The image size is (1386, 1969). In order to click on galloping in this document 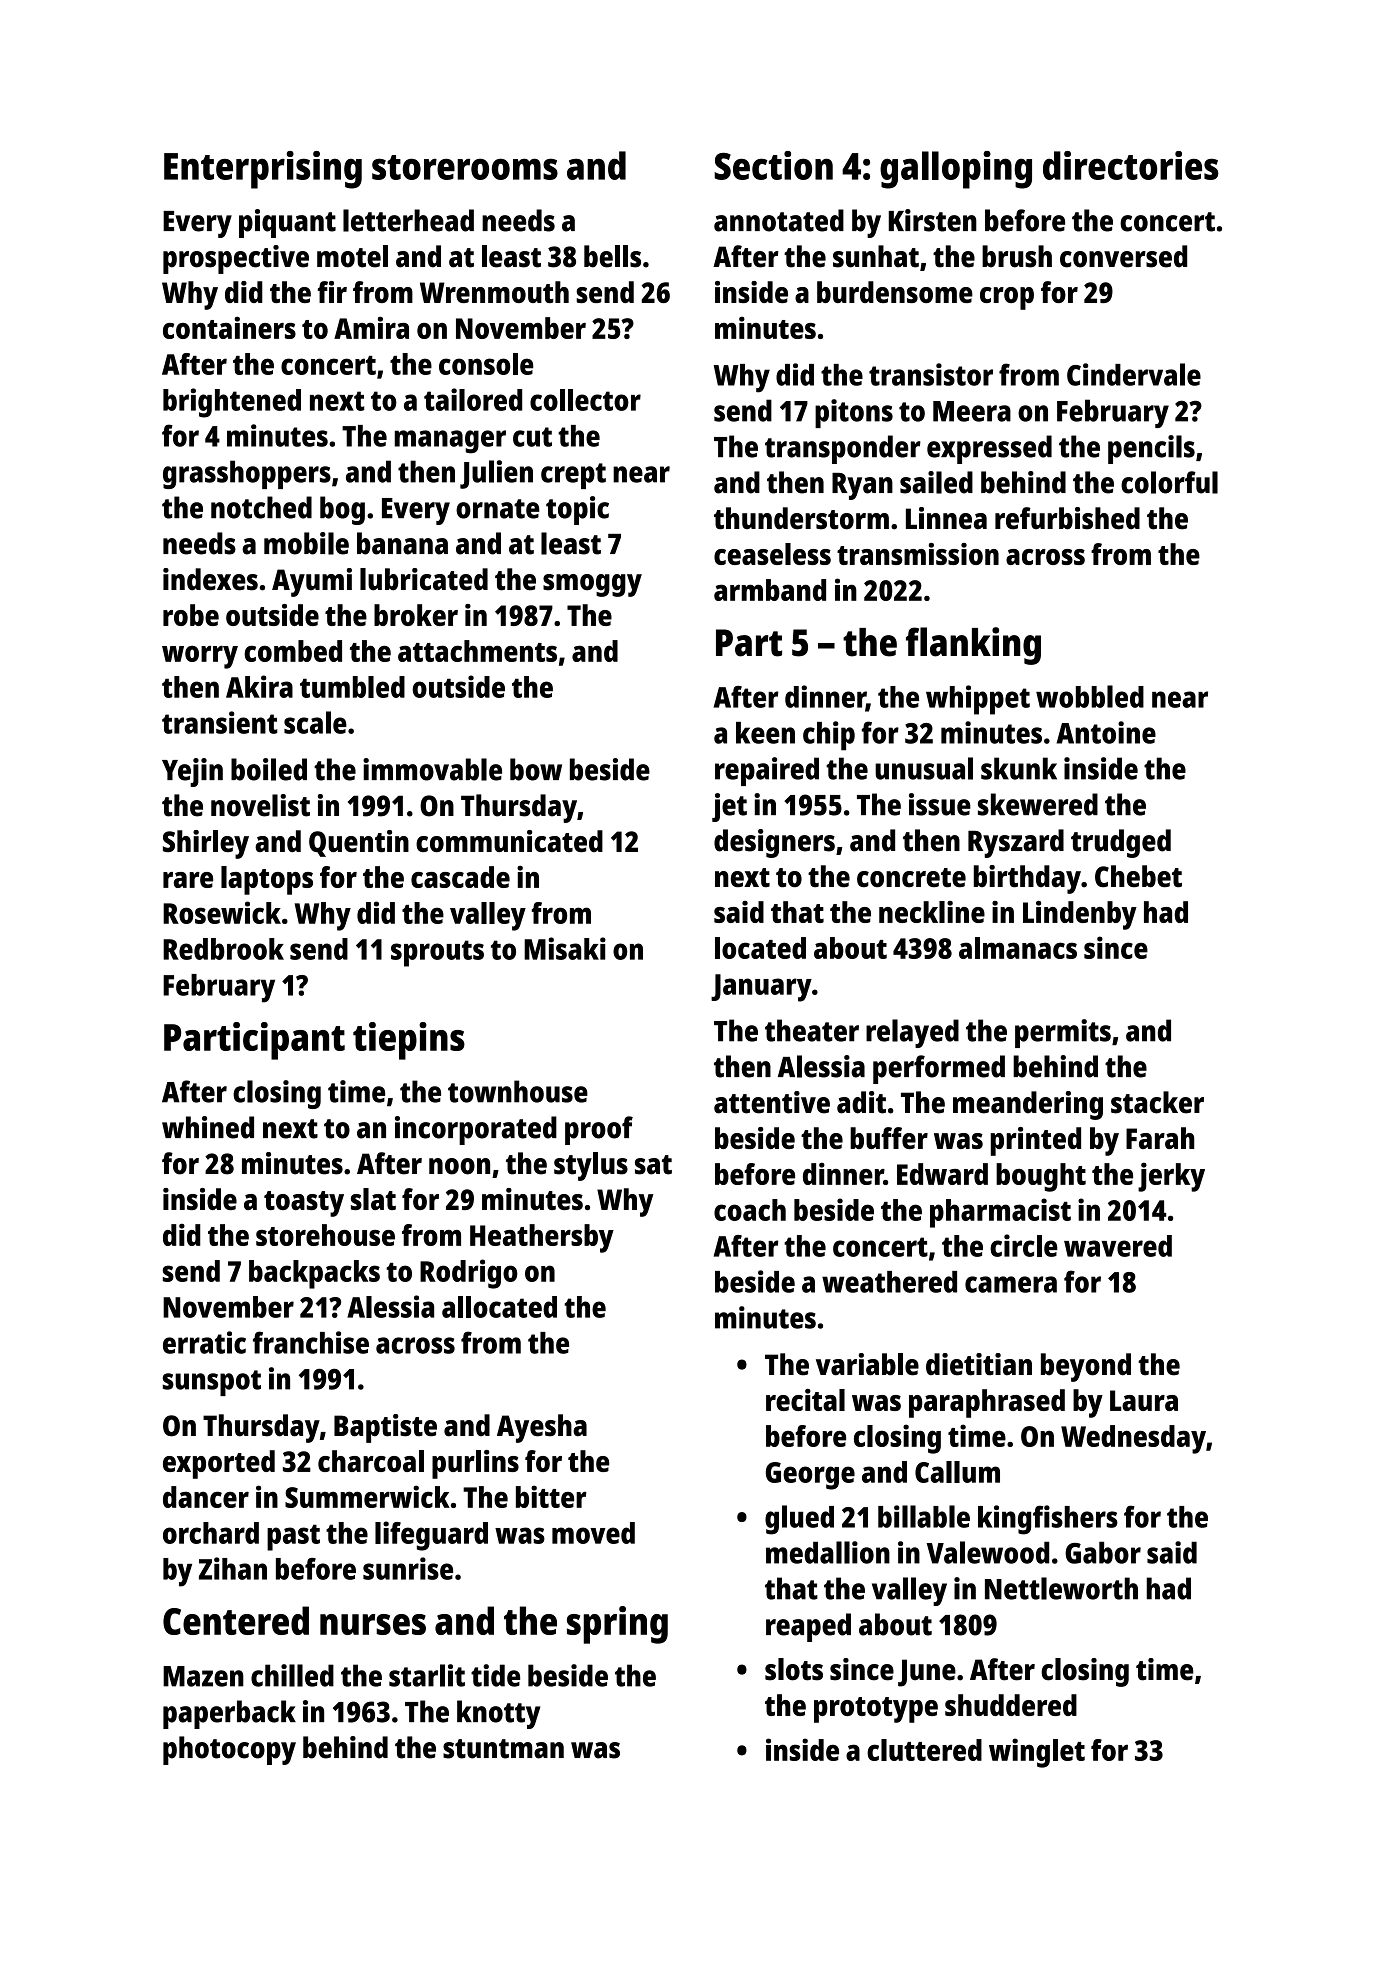, I will do `click(956, 170)`.
